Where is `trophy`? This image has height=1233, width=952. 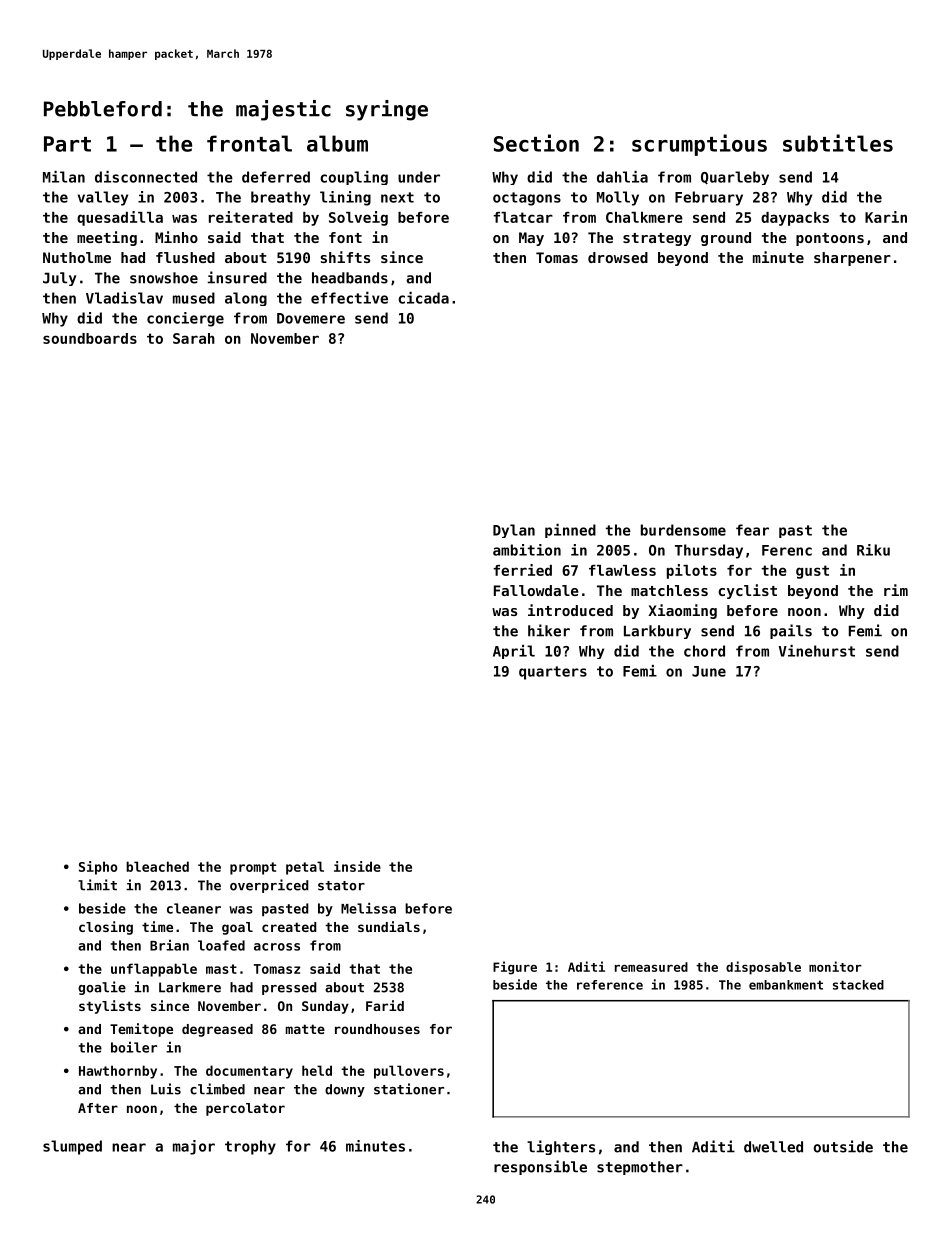
trophy is located at coordinates (250, 1147).
